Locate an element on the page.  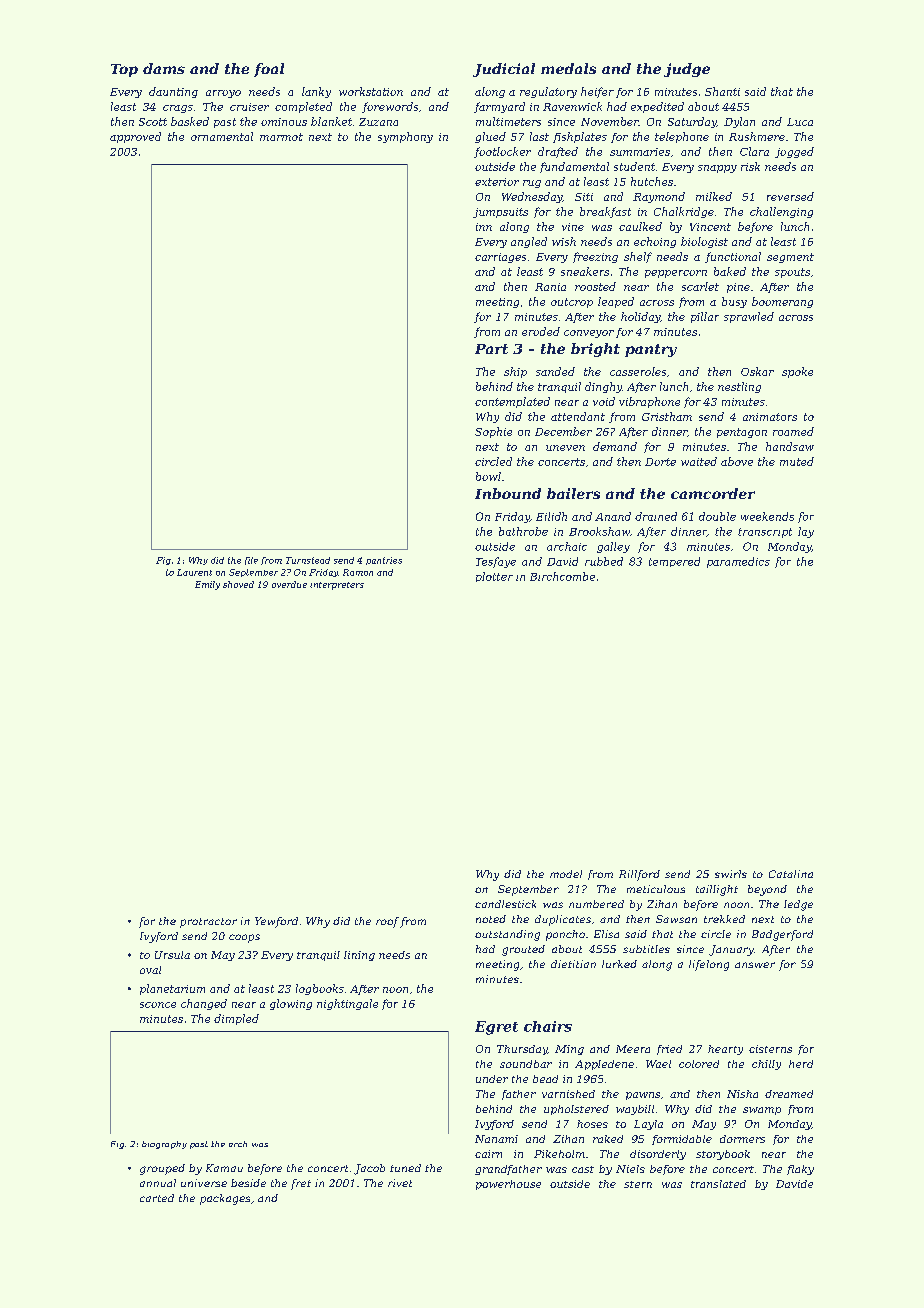
daunting is located at coordinates (173, 92).
